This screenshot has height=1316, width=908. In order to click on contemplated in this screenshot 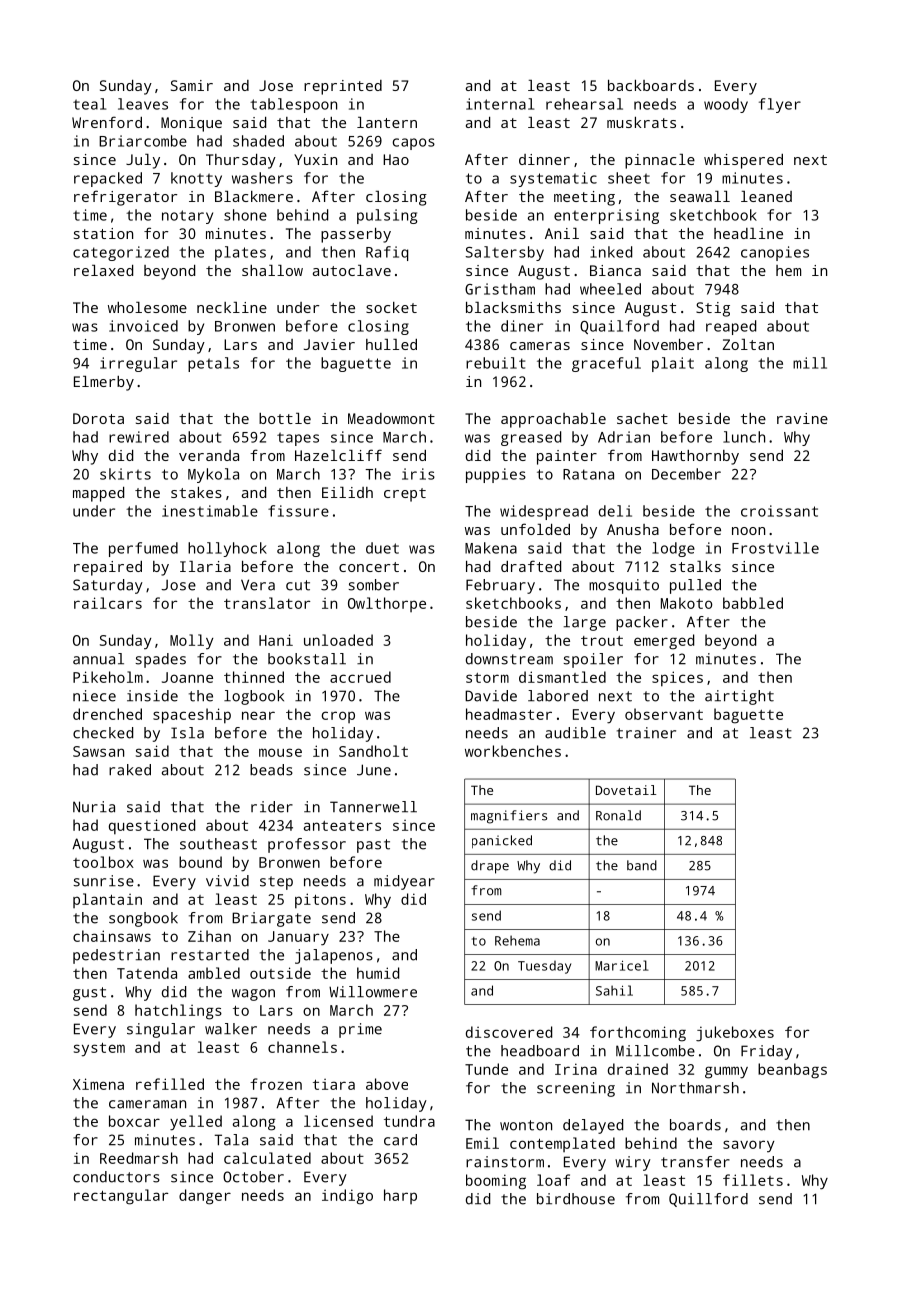, I will do `click(562, 1144)`.
